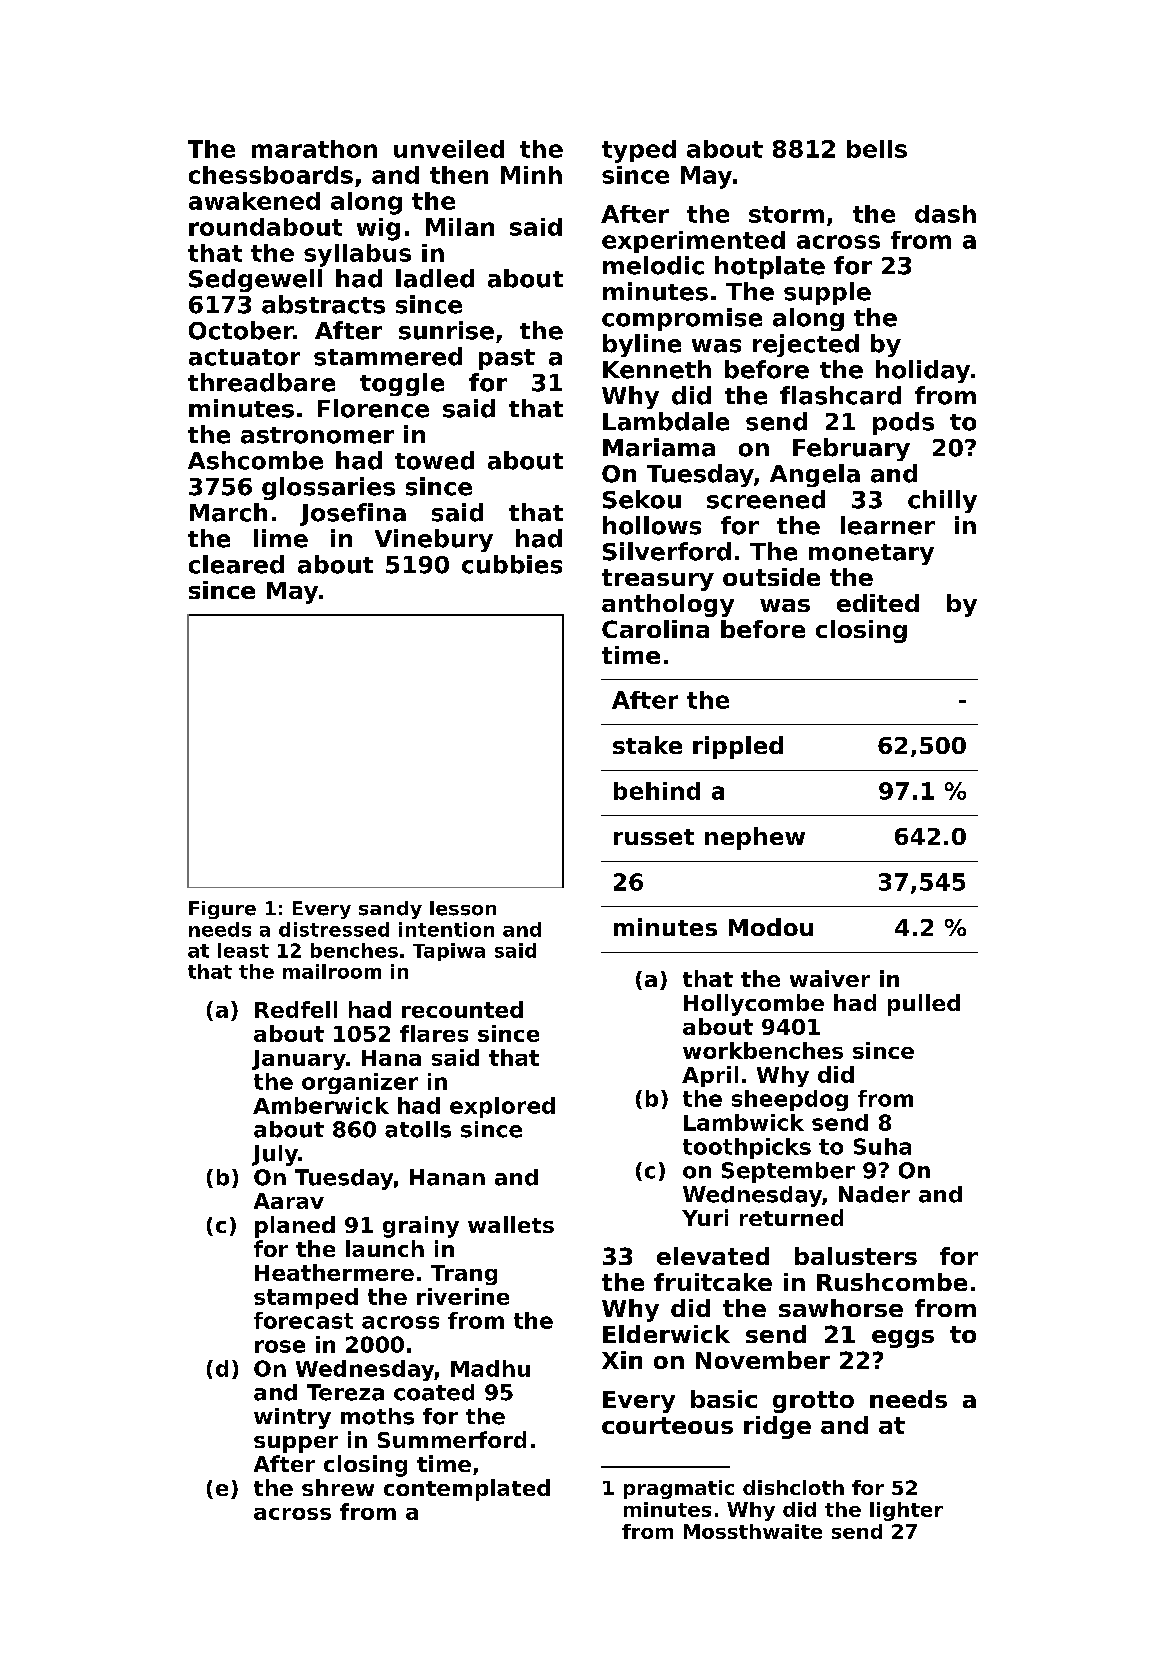 The image size is (1165, 1654). Describe the element at coordinates (710, 1076) in the image. I see `April` at that location.
